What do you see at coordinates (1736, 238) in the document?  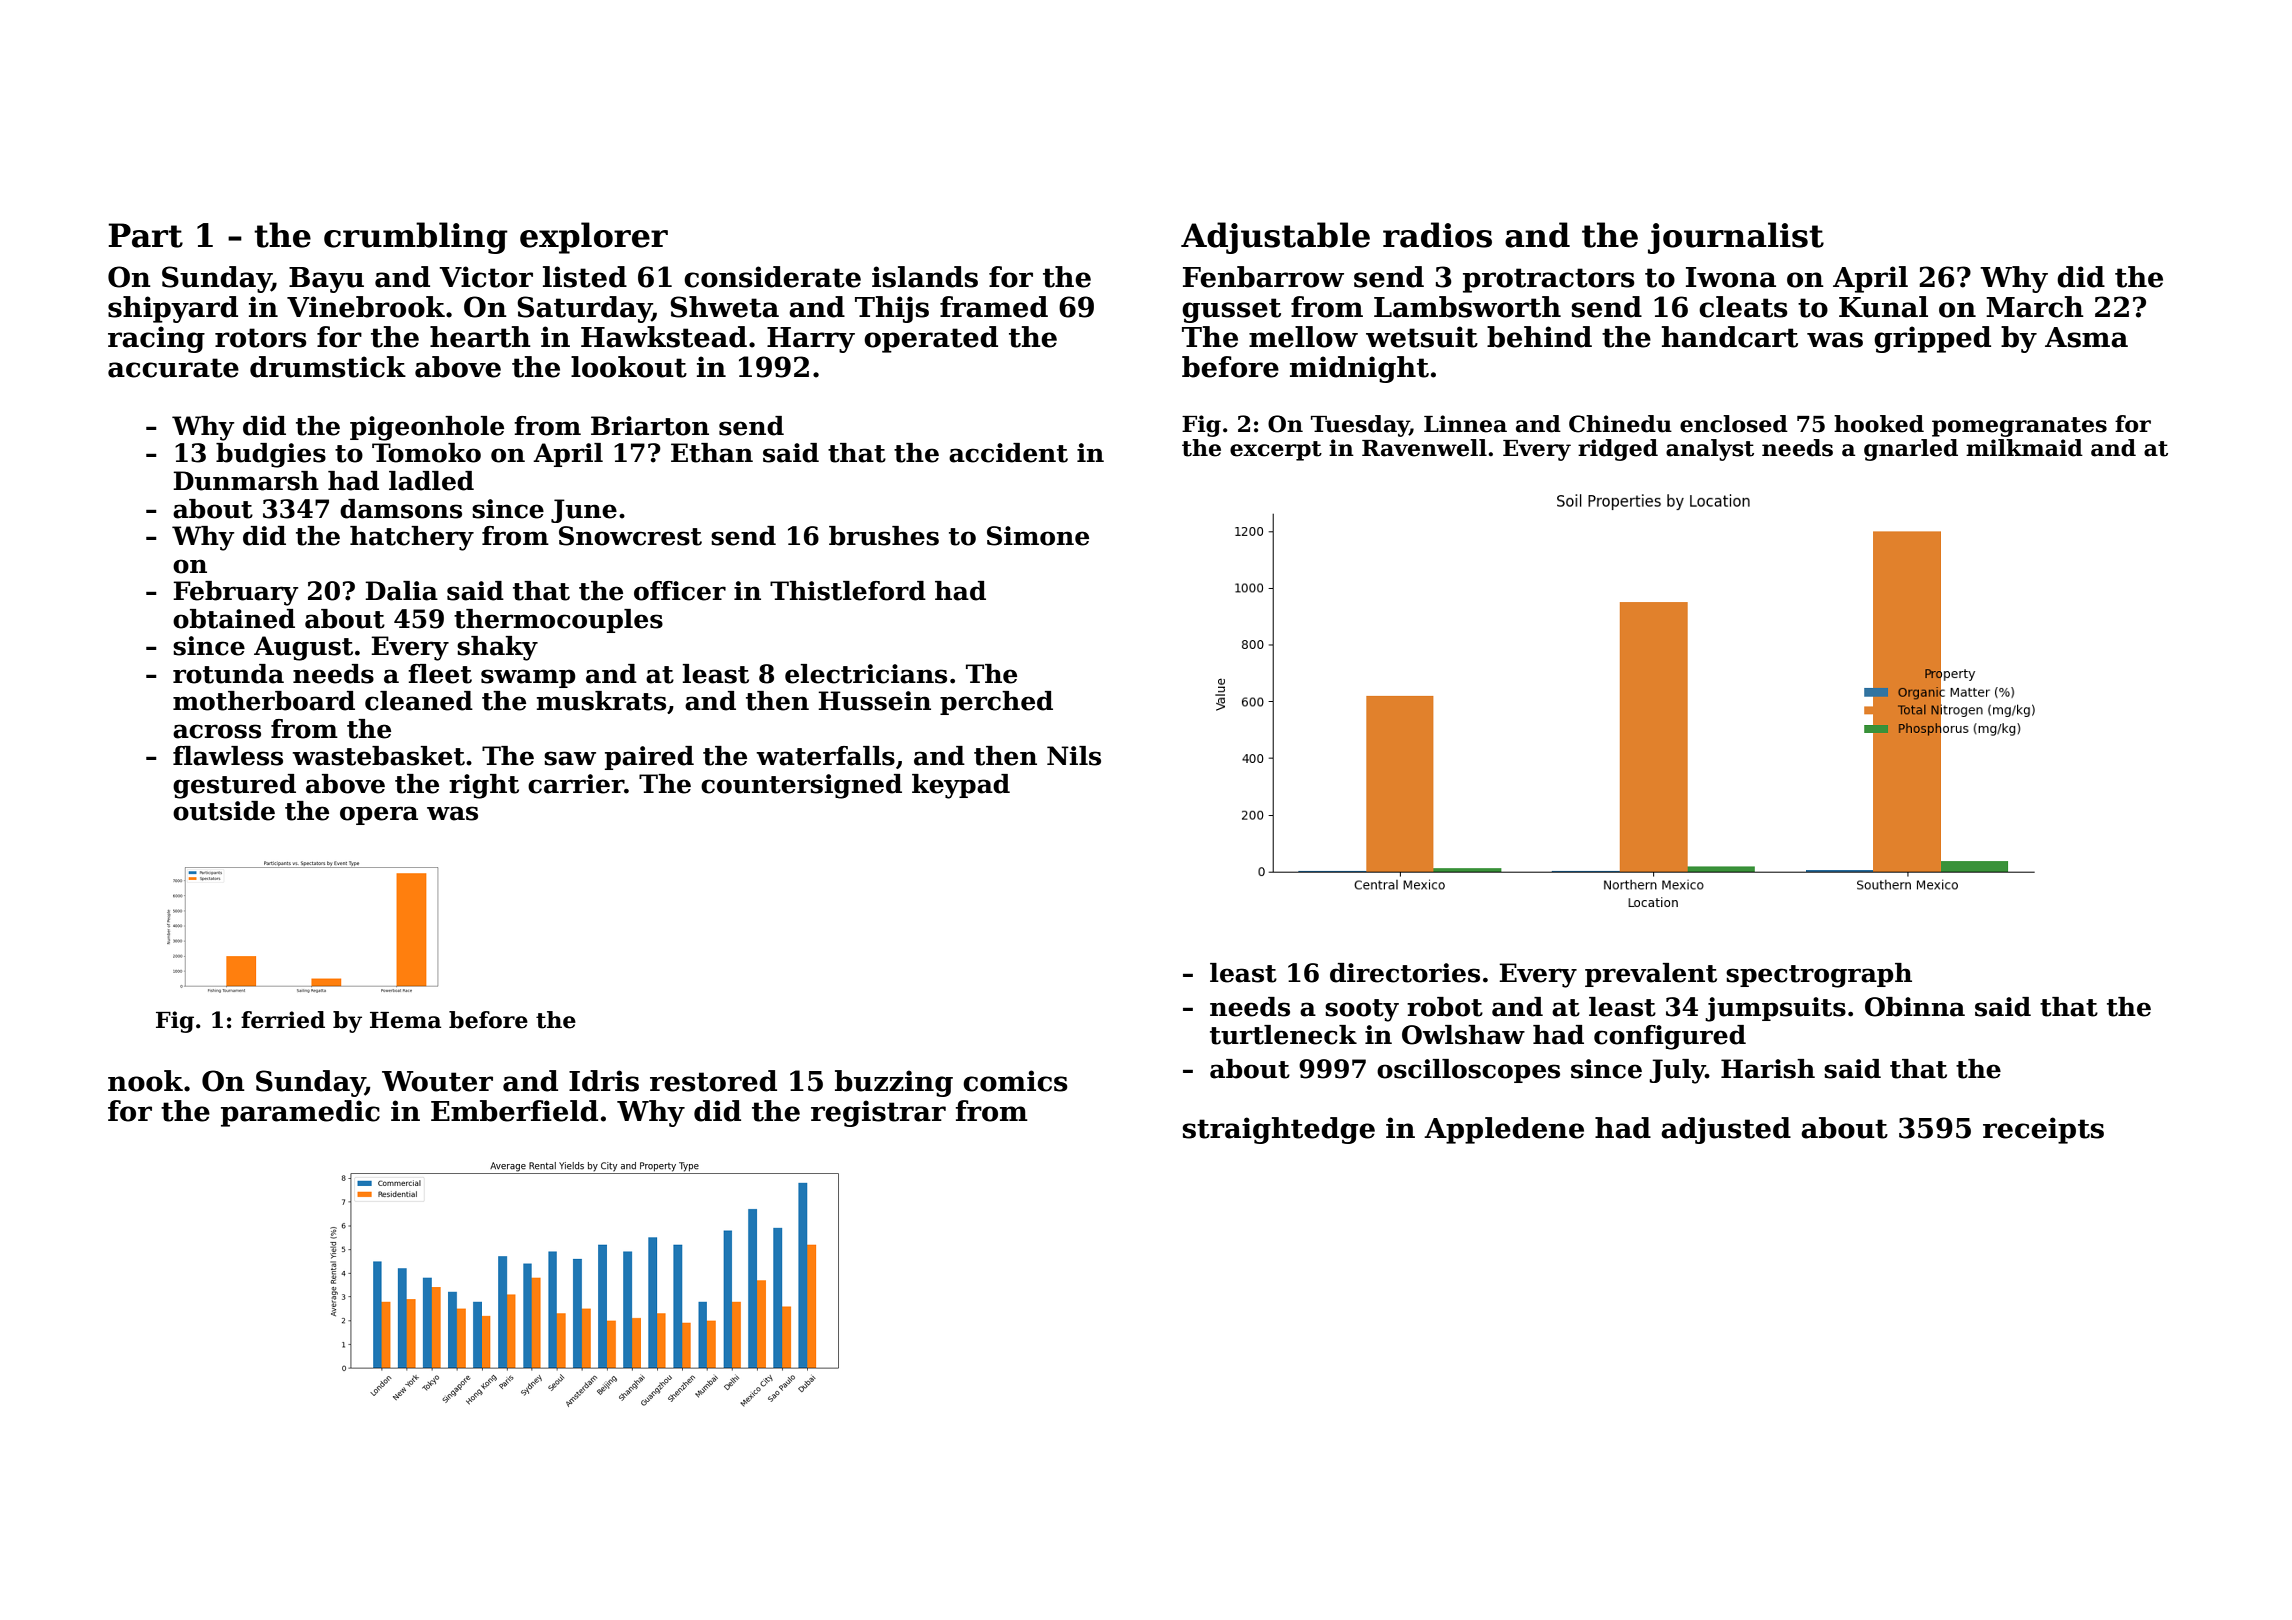 I see `journalist` at bounding box center [1736, 238].
